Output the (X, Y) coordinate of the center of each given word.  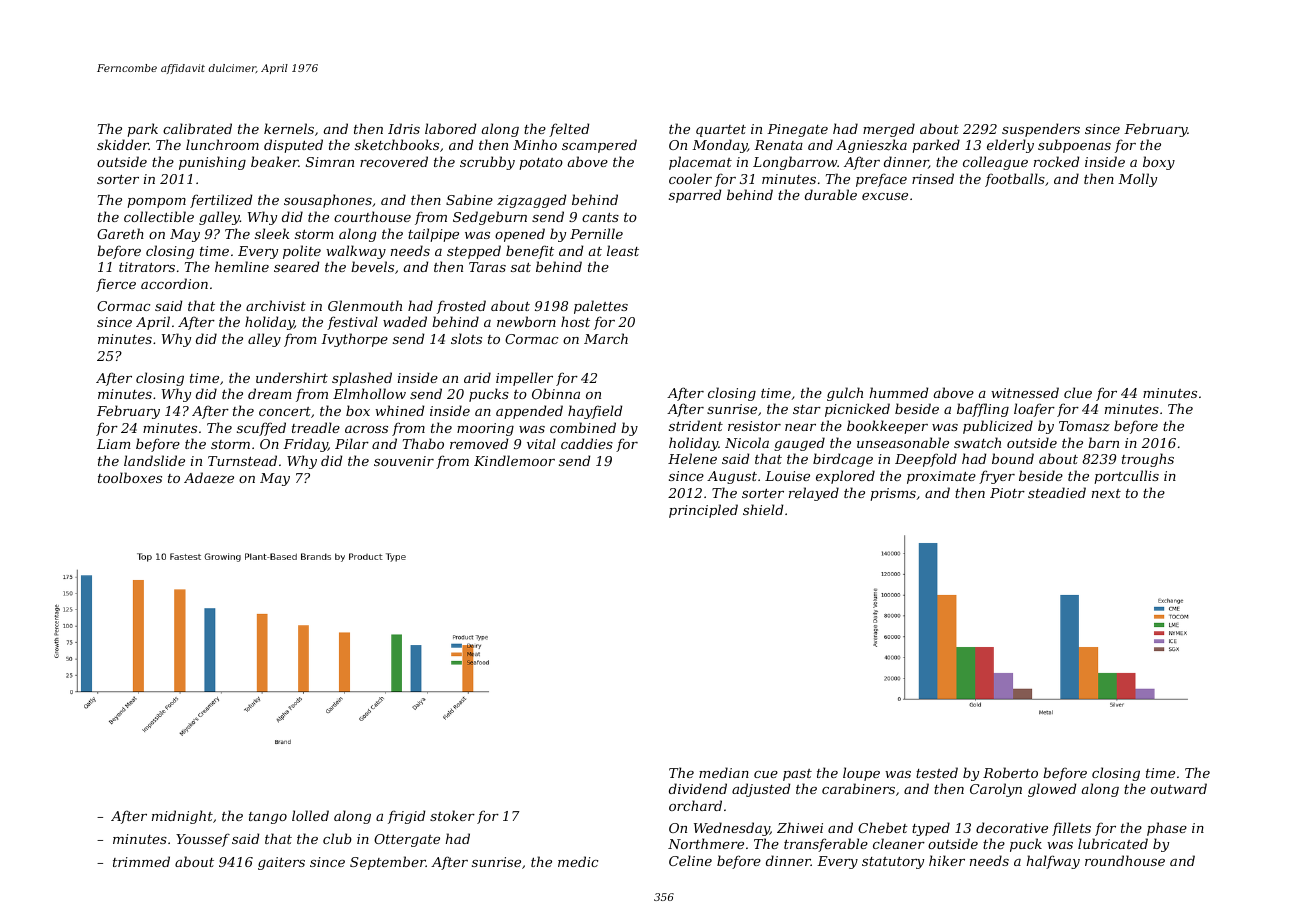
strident (696, 425)
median (724, 772)
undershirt (292, 377)
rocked (1056, 161)
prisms (893, 494)
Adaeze (209, 478)
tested (937, 772)
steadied (1057, 492)
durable (831, 194)
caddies (587, 443)
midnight (182, 817)
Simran (330, 162)
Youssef (203, 840)
